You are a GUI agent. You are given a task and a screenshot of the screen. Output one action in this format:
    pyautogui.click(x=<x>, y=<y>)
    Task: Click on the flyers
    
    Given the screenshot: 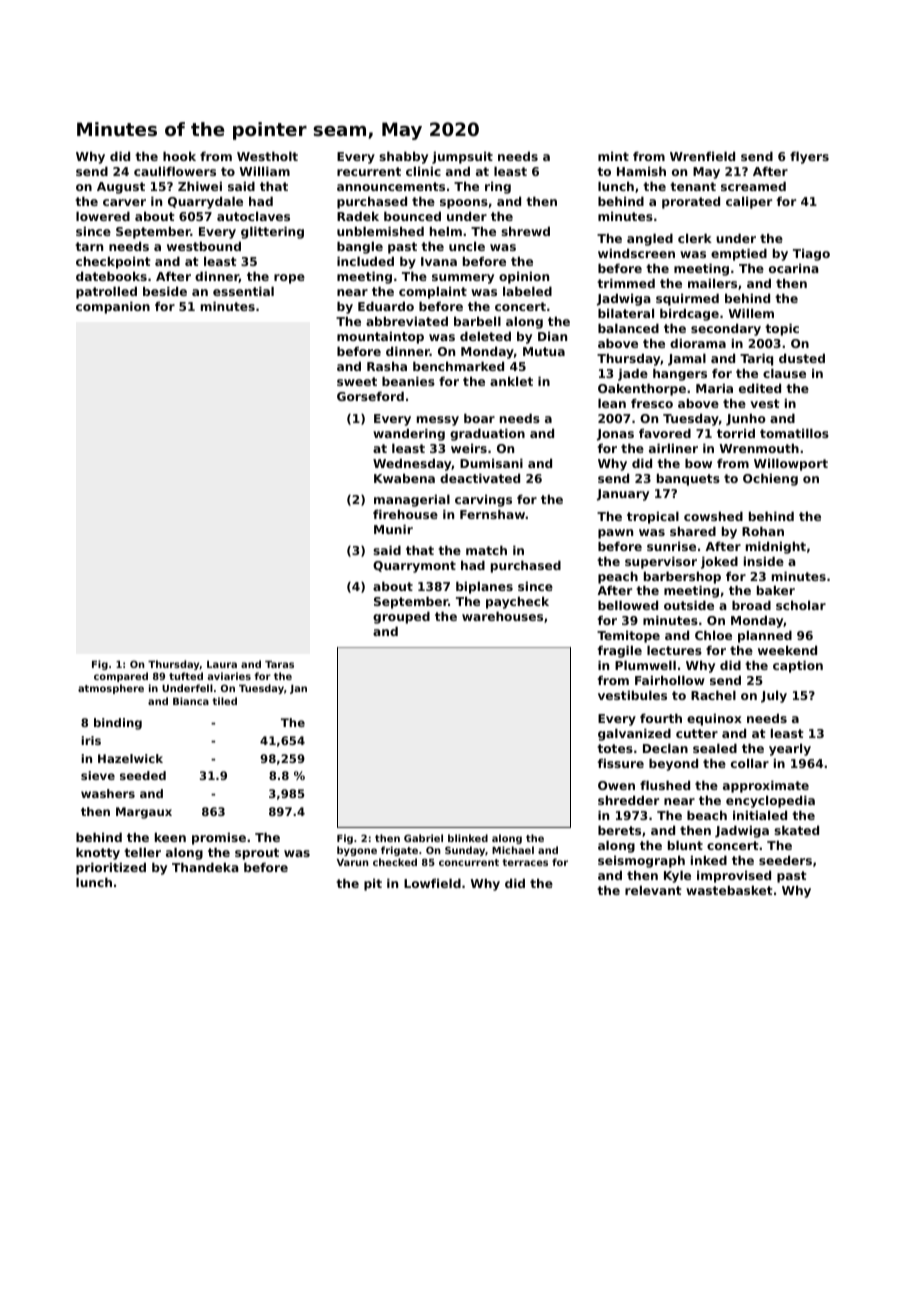 What is the action you would take?
    pyautogui.click(x=809, y=157)
